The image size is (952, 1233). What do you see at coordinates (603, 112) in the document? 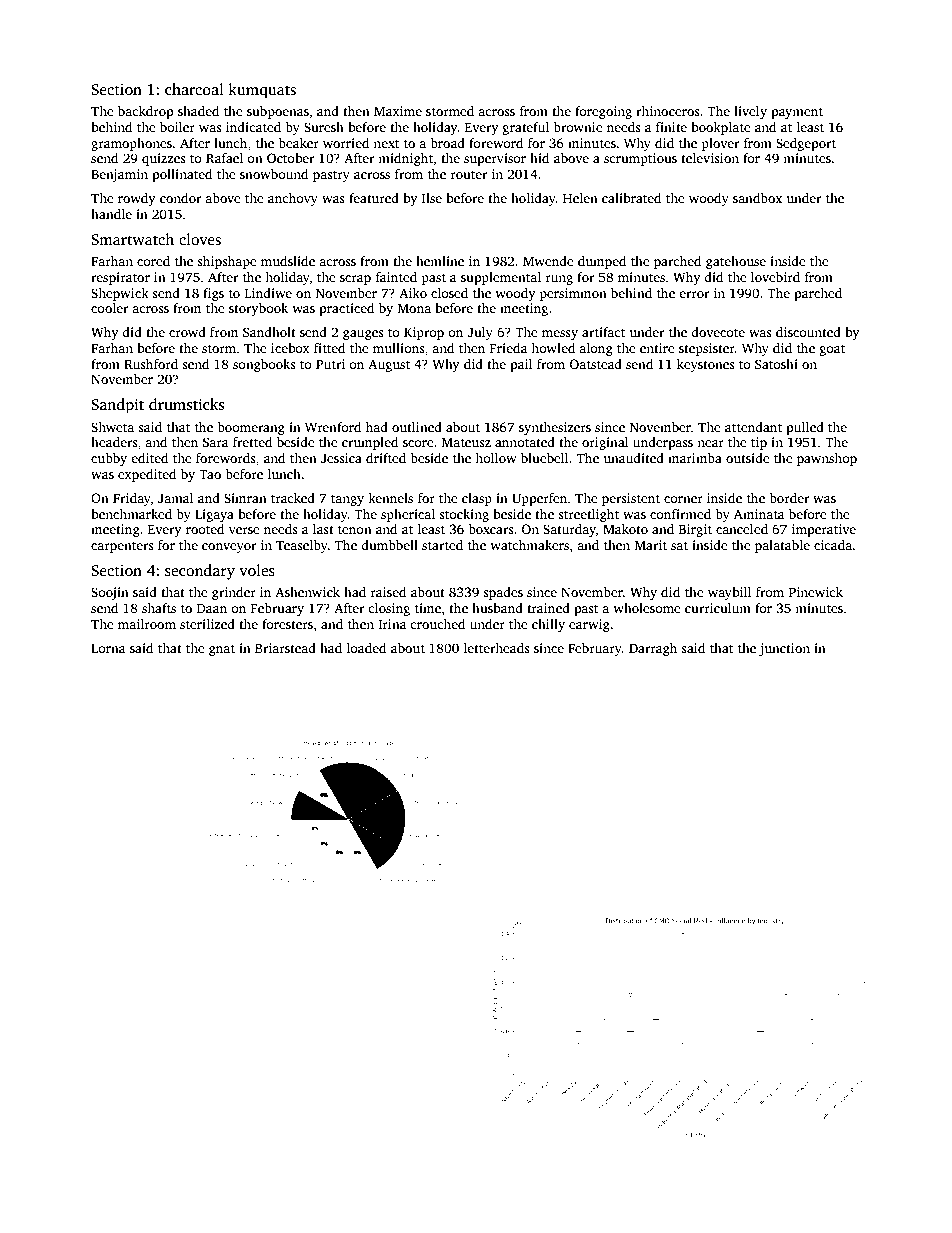
I see `foregoing` at bounding box center [603, 112].
